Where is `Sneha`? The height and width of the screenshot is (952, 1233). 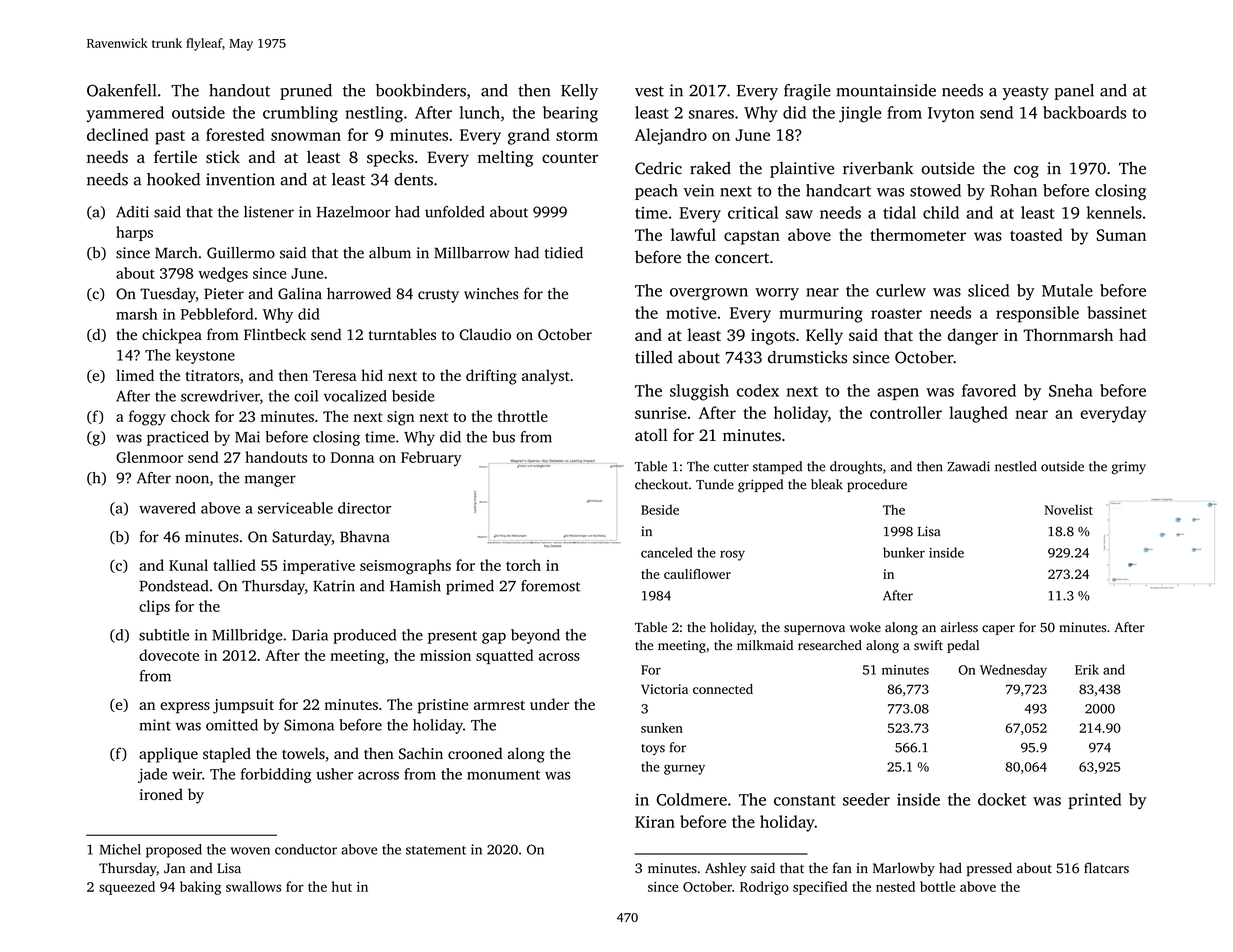 Sneha is located at coordinates (1071, 390).
